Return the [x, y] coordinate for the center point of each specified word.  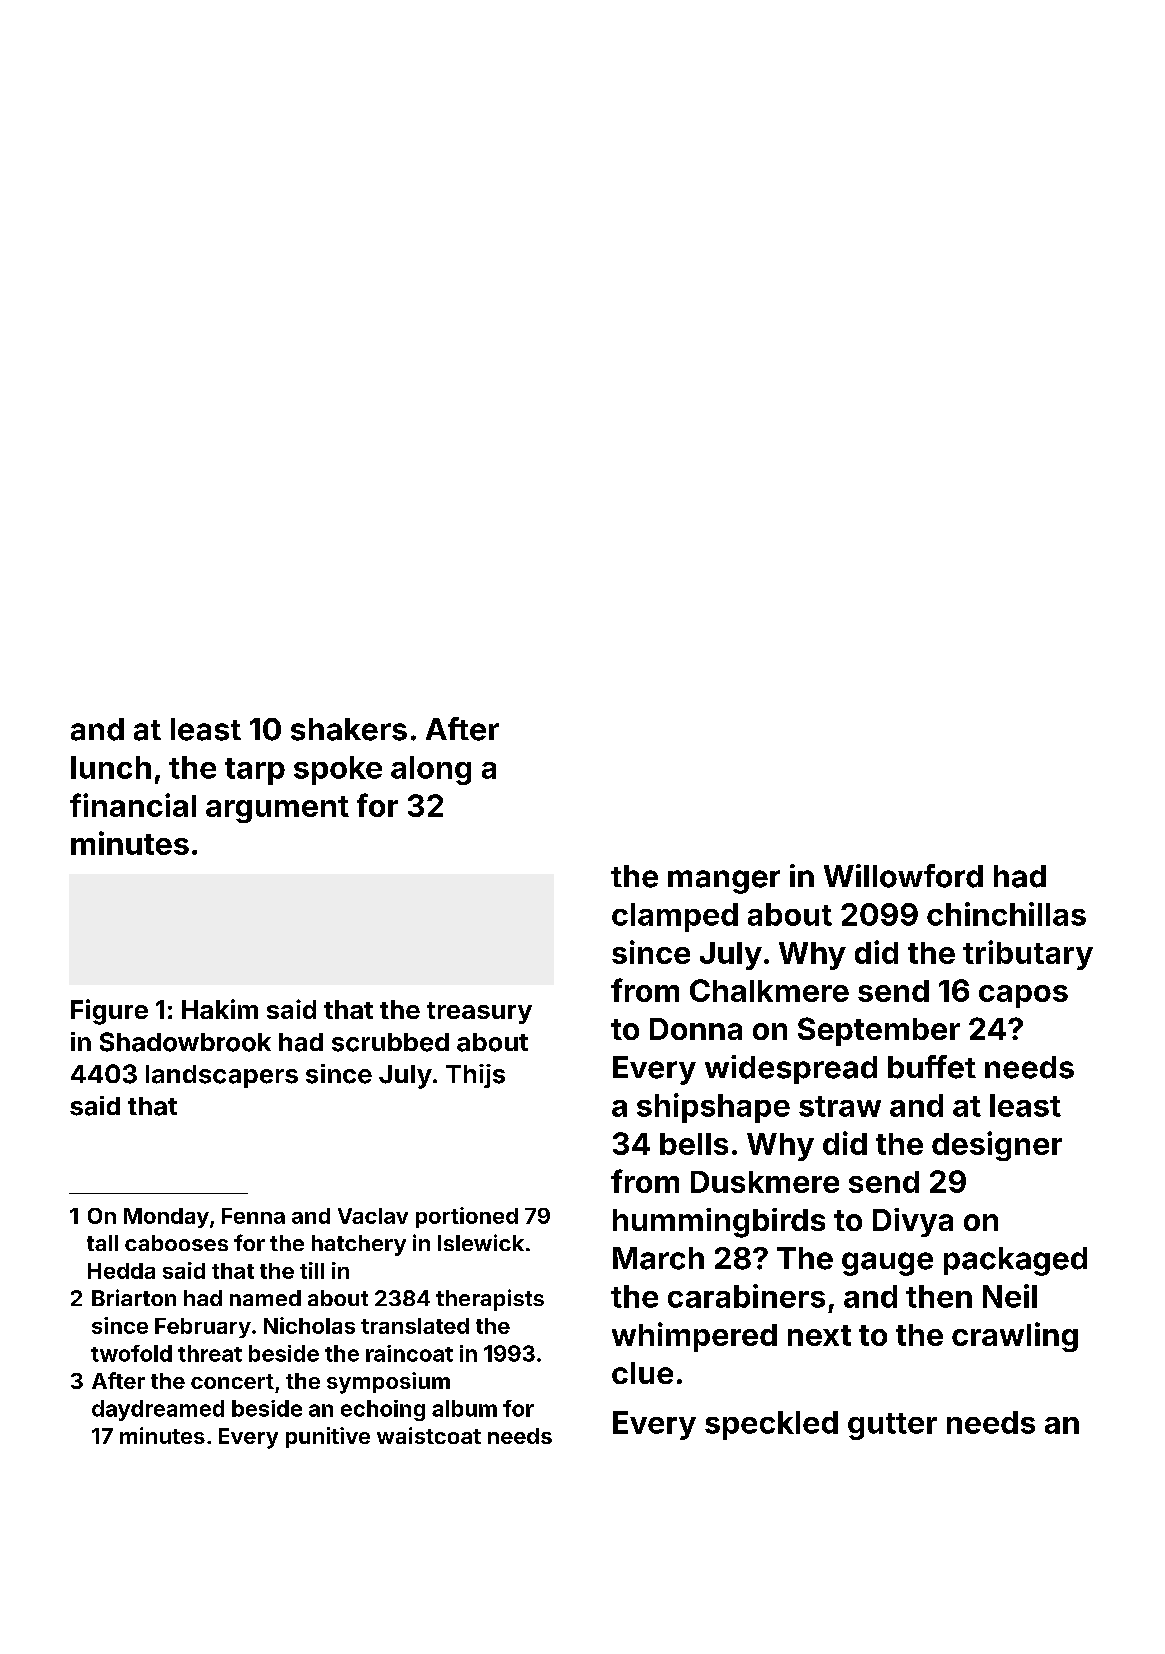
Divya [913, 1222]
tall [102, 1243]
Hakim [220, 1009]
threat [210, 1353]
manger [724, 882]
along [431, 770]
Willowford [903, 876]
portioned [467, 1217]
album [464, 1408]
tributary [1028, 955]
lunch [111, 767]
